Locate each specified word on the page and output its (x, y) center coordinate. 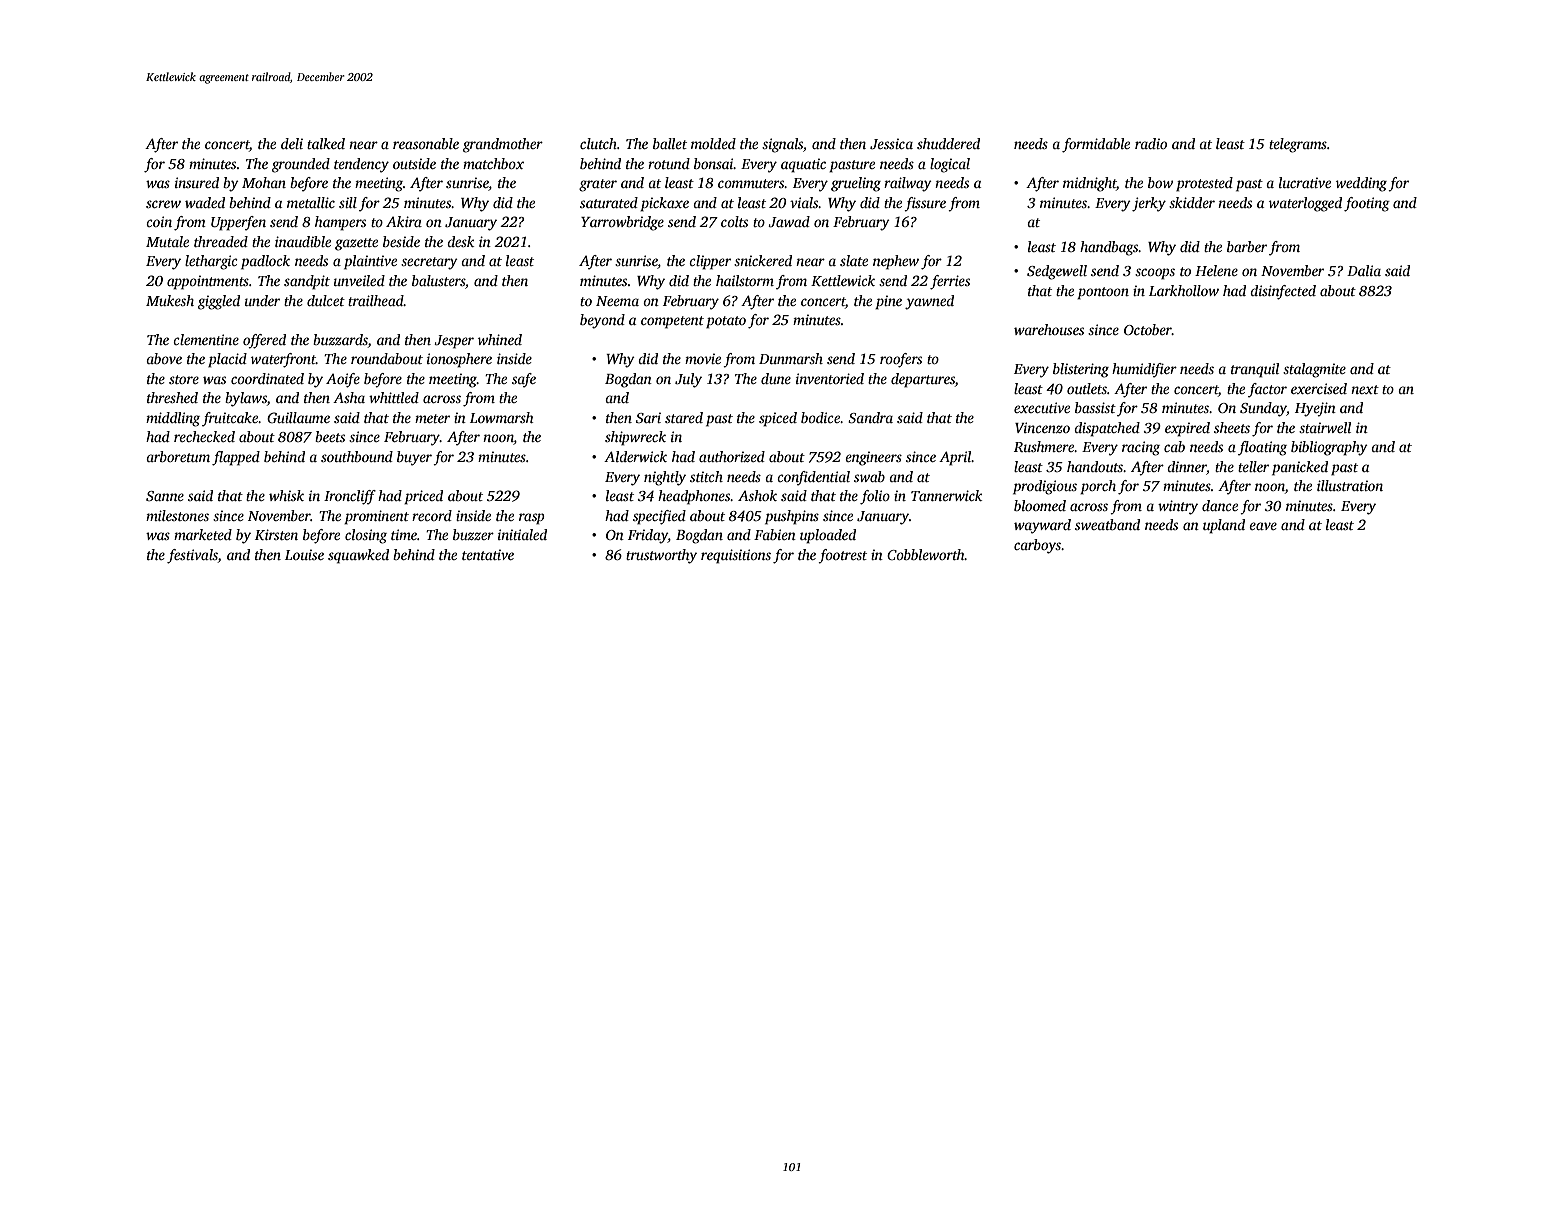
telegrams (1298, 145)
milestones (177, 515)
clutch (598, 143)
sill (348, 202)
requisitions (736, 556)
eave (1263, 526)
